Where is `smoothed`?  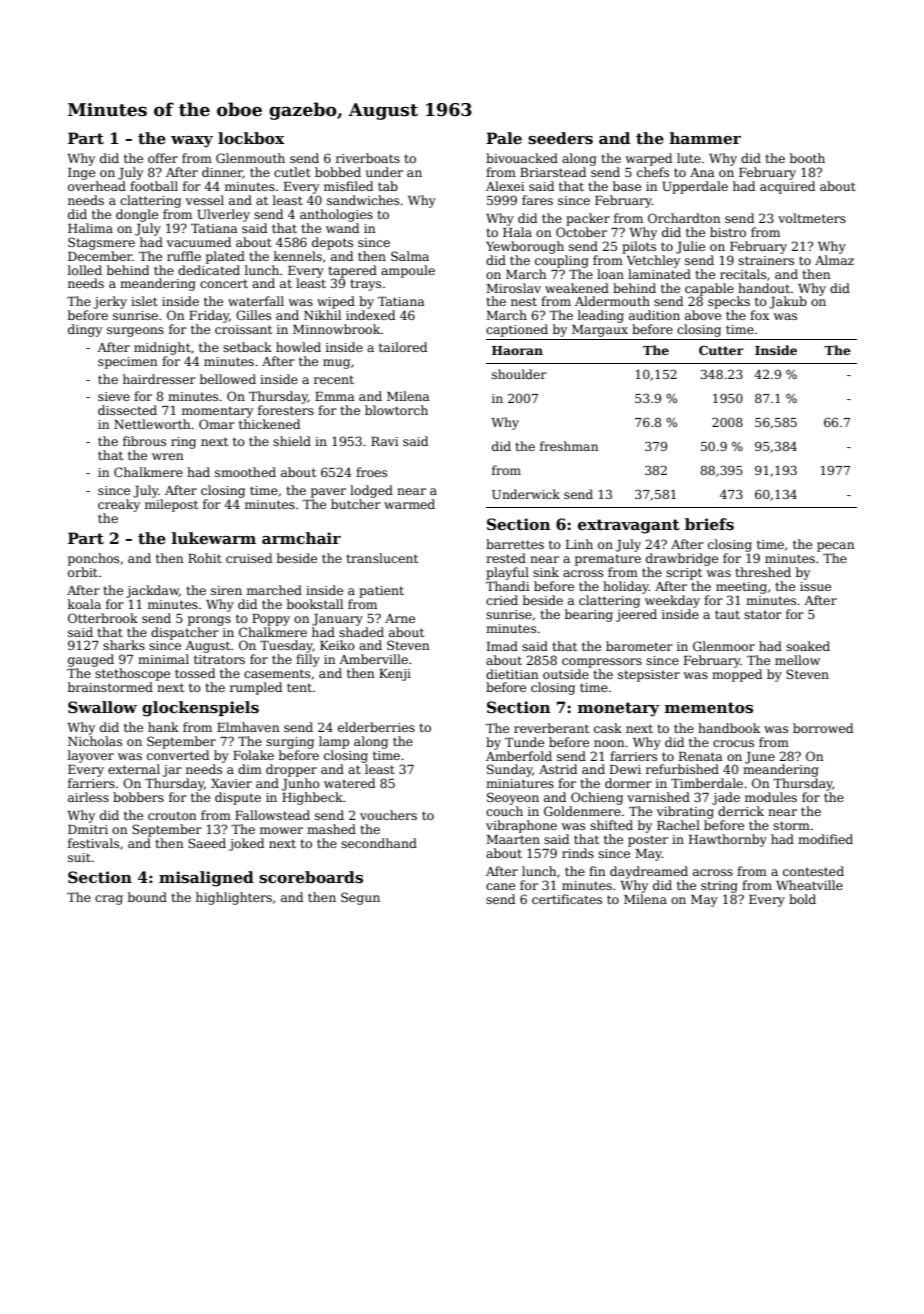 smoothed is located at coordinates (245, 472).
